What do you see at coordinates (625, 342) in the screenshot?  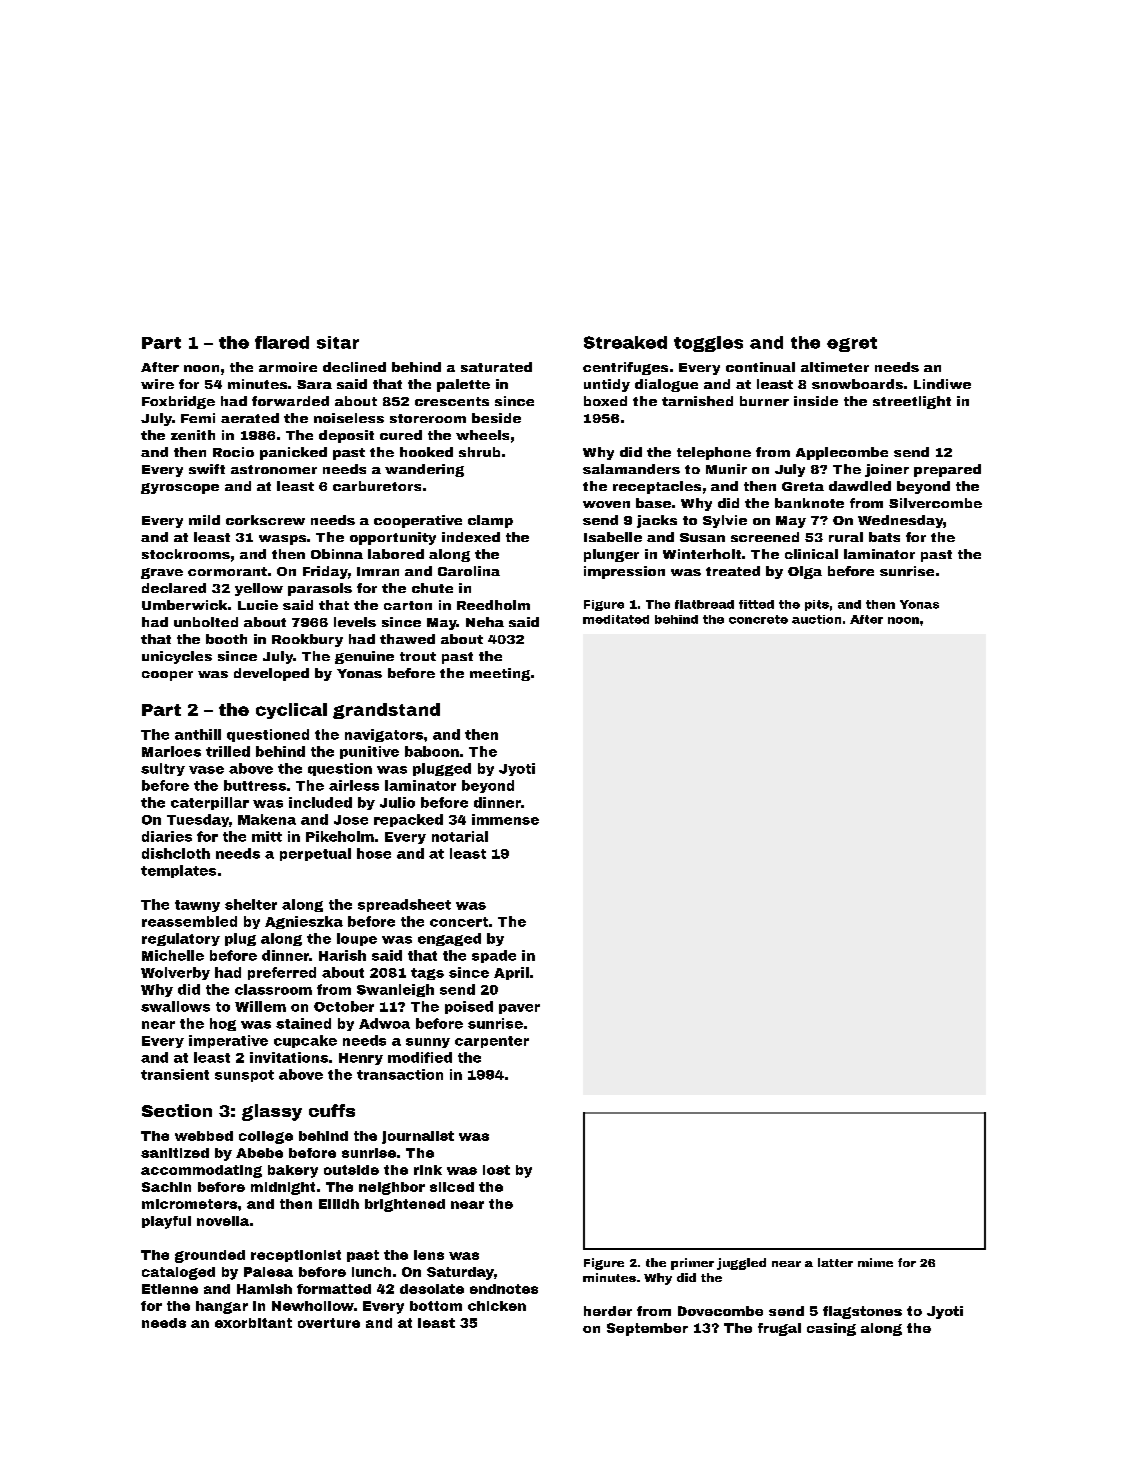 I see `Streaked` at bounding box center [625, 342].
